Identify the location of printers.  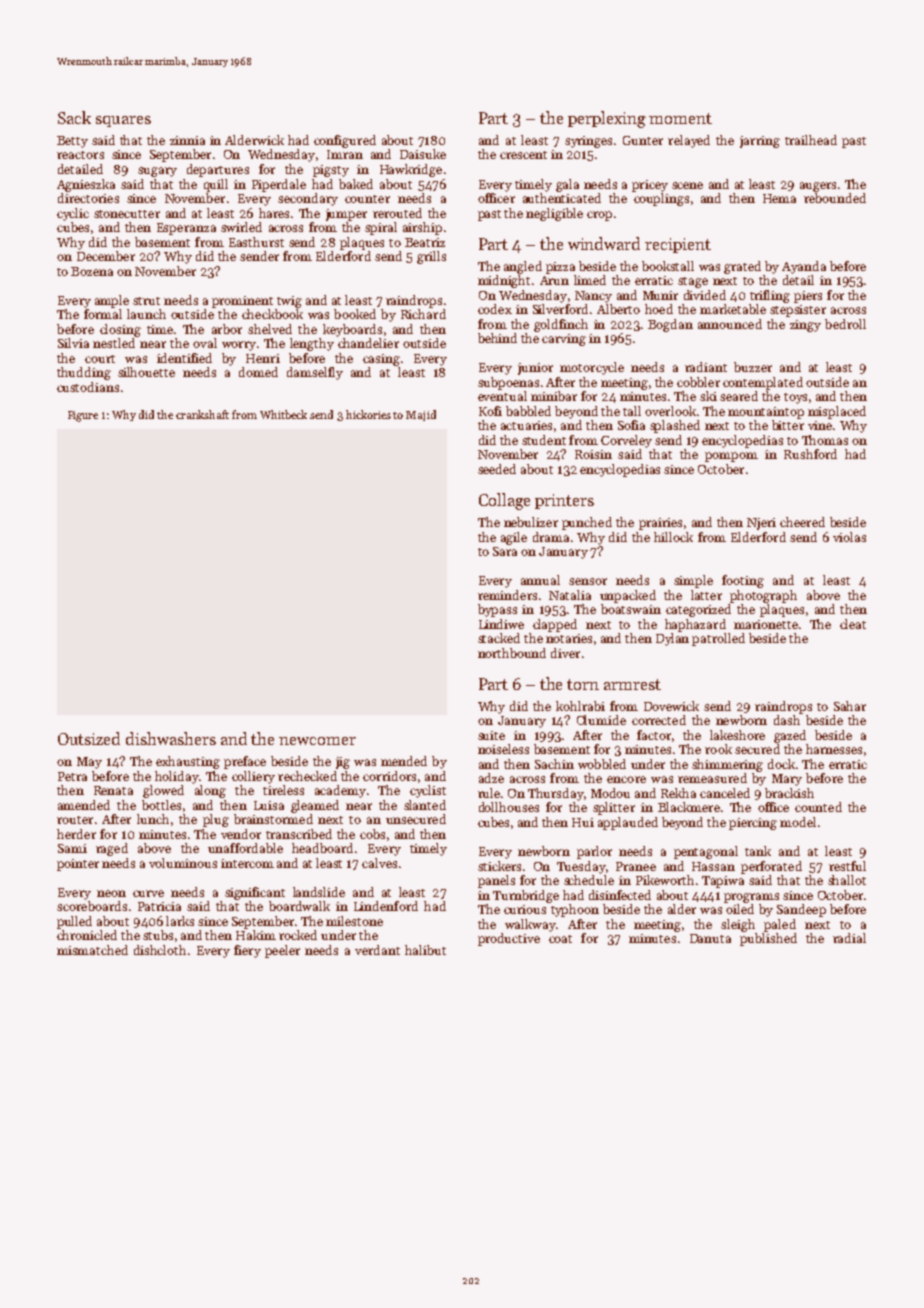
(564, 501).
